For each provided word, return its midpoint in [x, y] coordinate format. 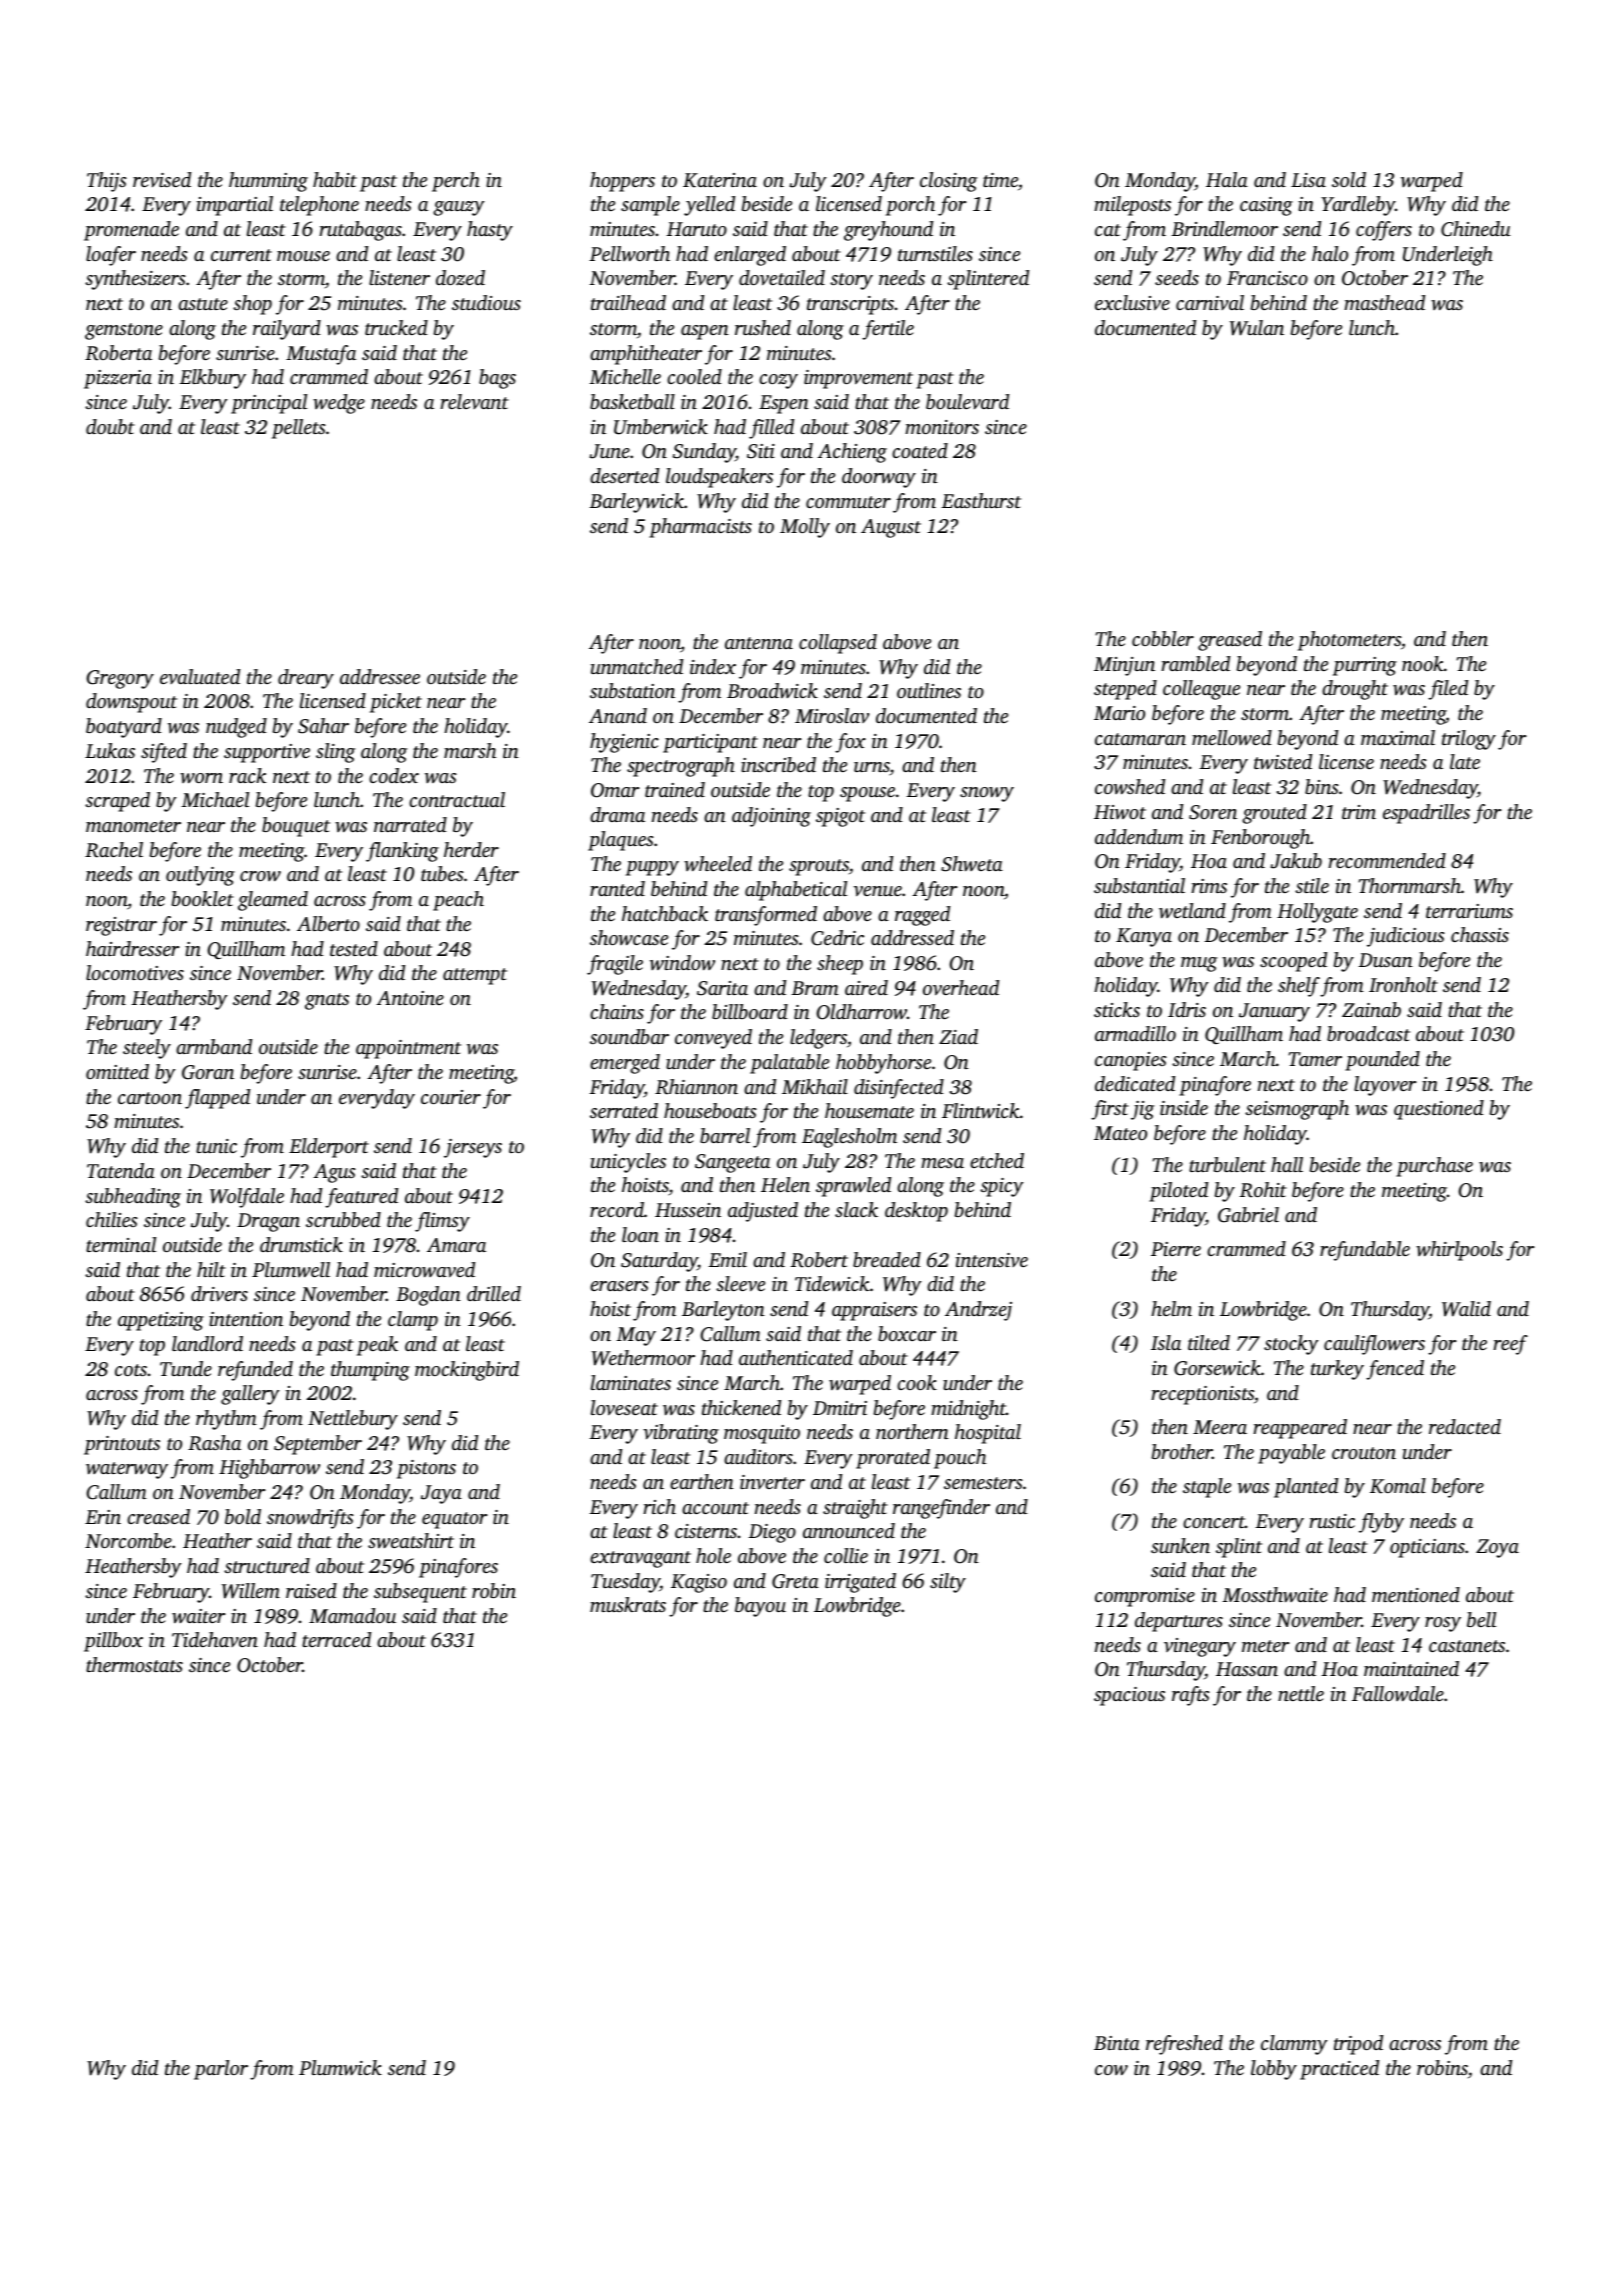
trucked [396, 327]
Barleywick [636, 503]
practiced [1339, 2070]
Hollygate [1317, 913]
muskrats [628, 1604]
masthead [1384, 302]
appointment [408, 1049]
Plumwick [340, 2067]
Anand [618, 715]
